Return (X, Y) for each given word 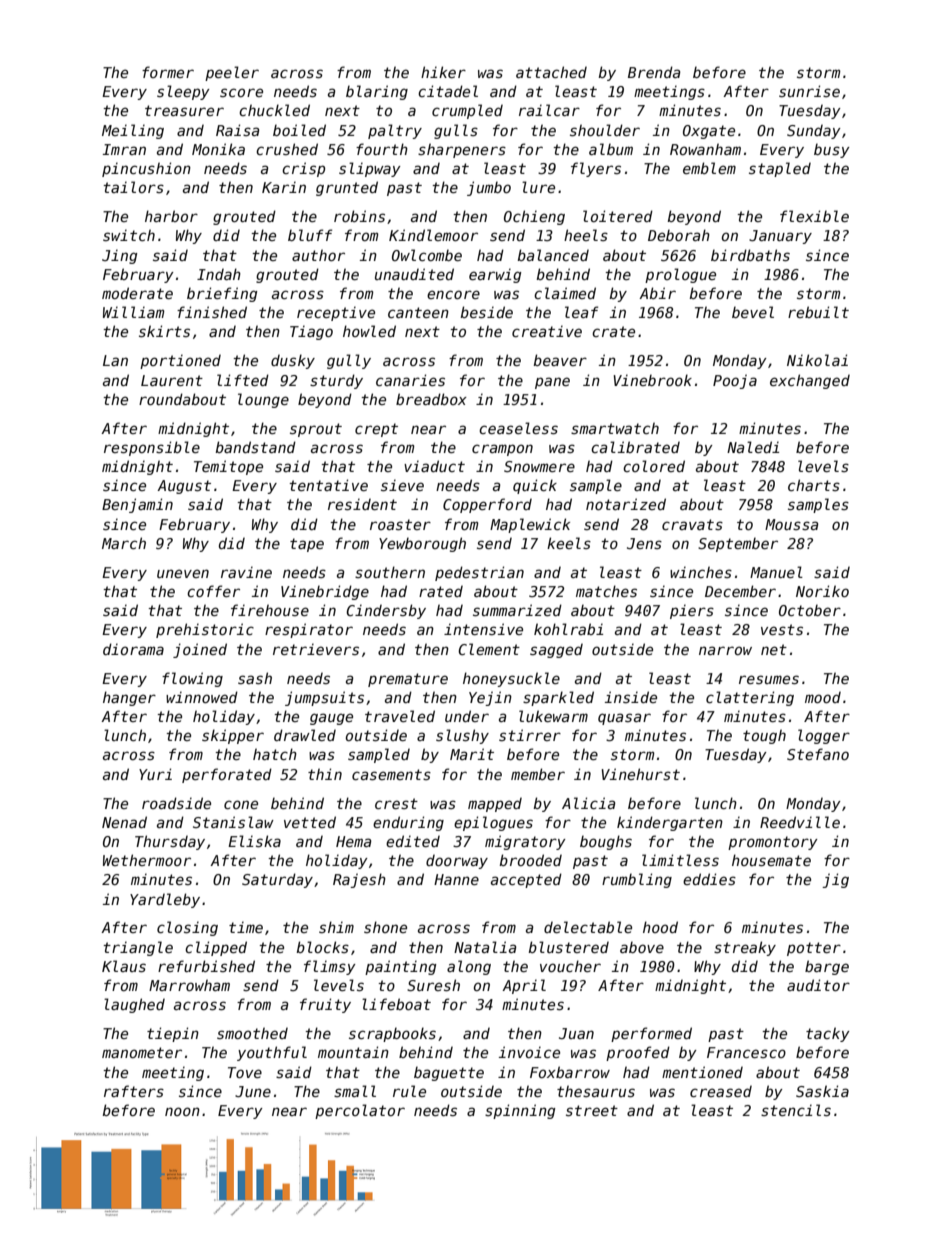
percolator (360, 1111)
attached (551, 72)
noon (182, 1111)
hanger (129, 698)
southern (390, 572)
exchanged (810, 381)
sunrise (809, 91)
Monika (218, 149)
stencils (796, 1110)
